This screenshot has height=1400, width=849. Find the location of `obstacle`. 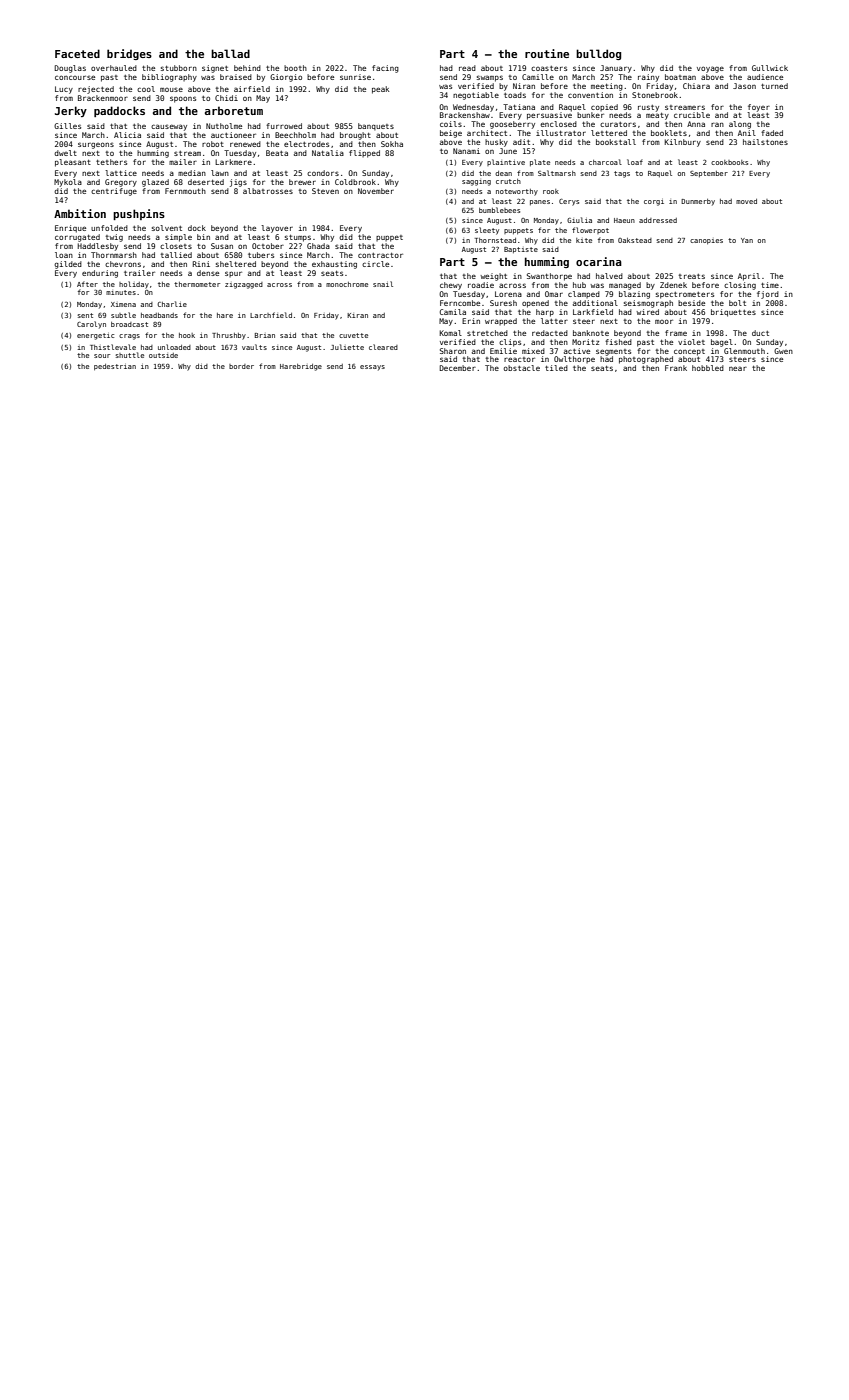

obstacle is located at coordinates (522, 368).
